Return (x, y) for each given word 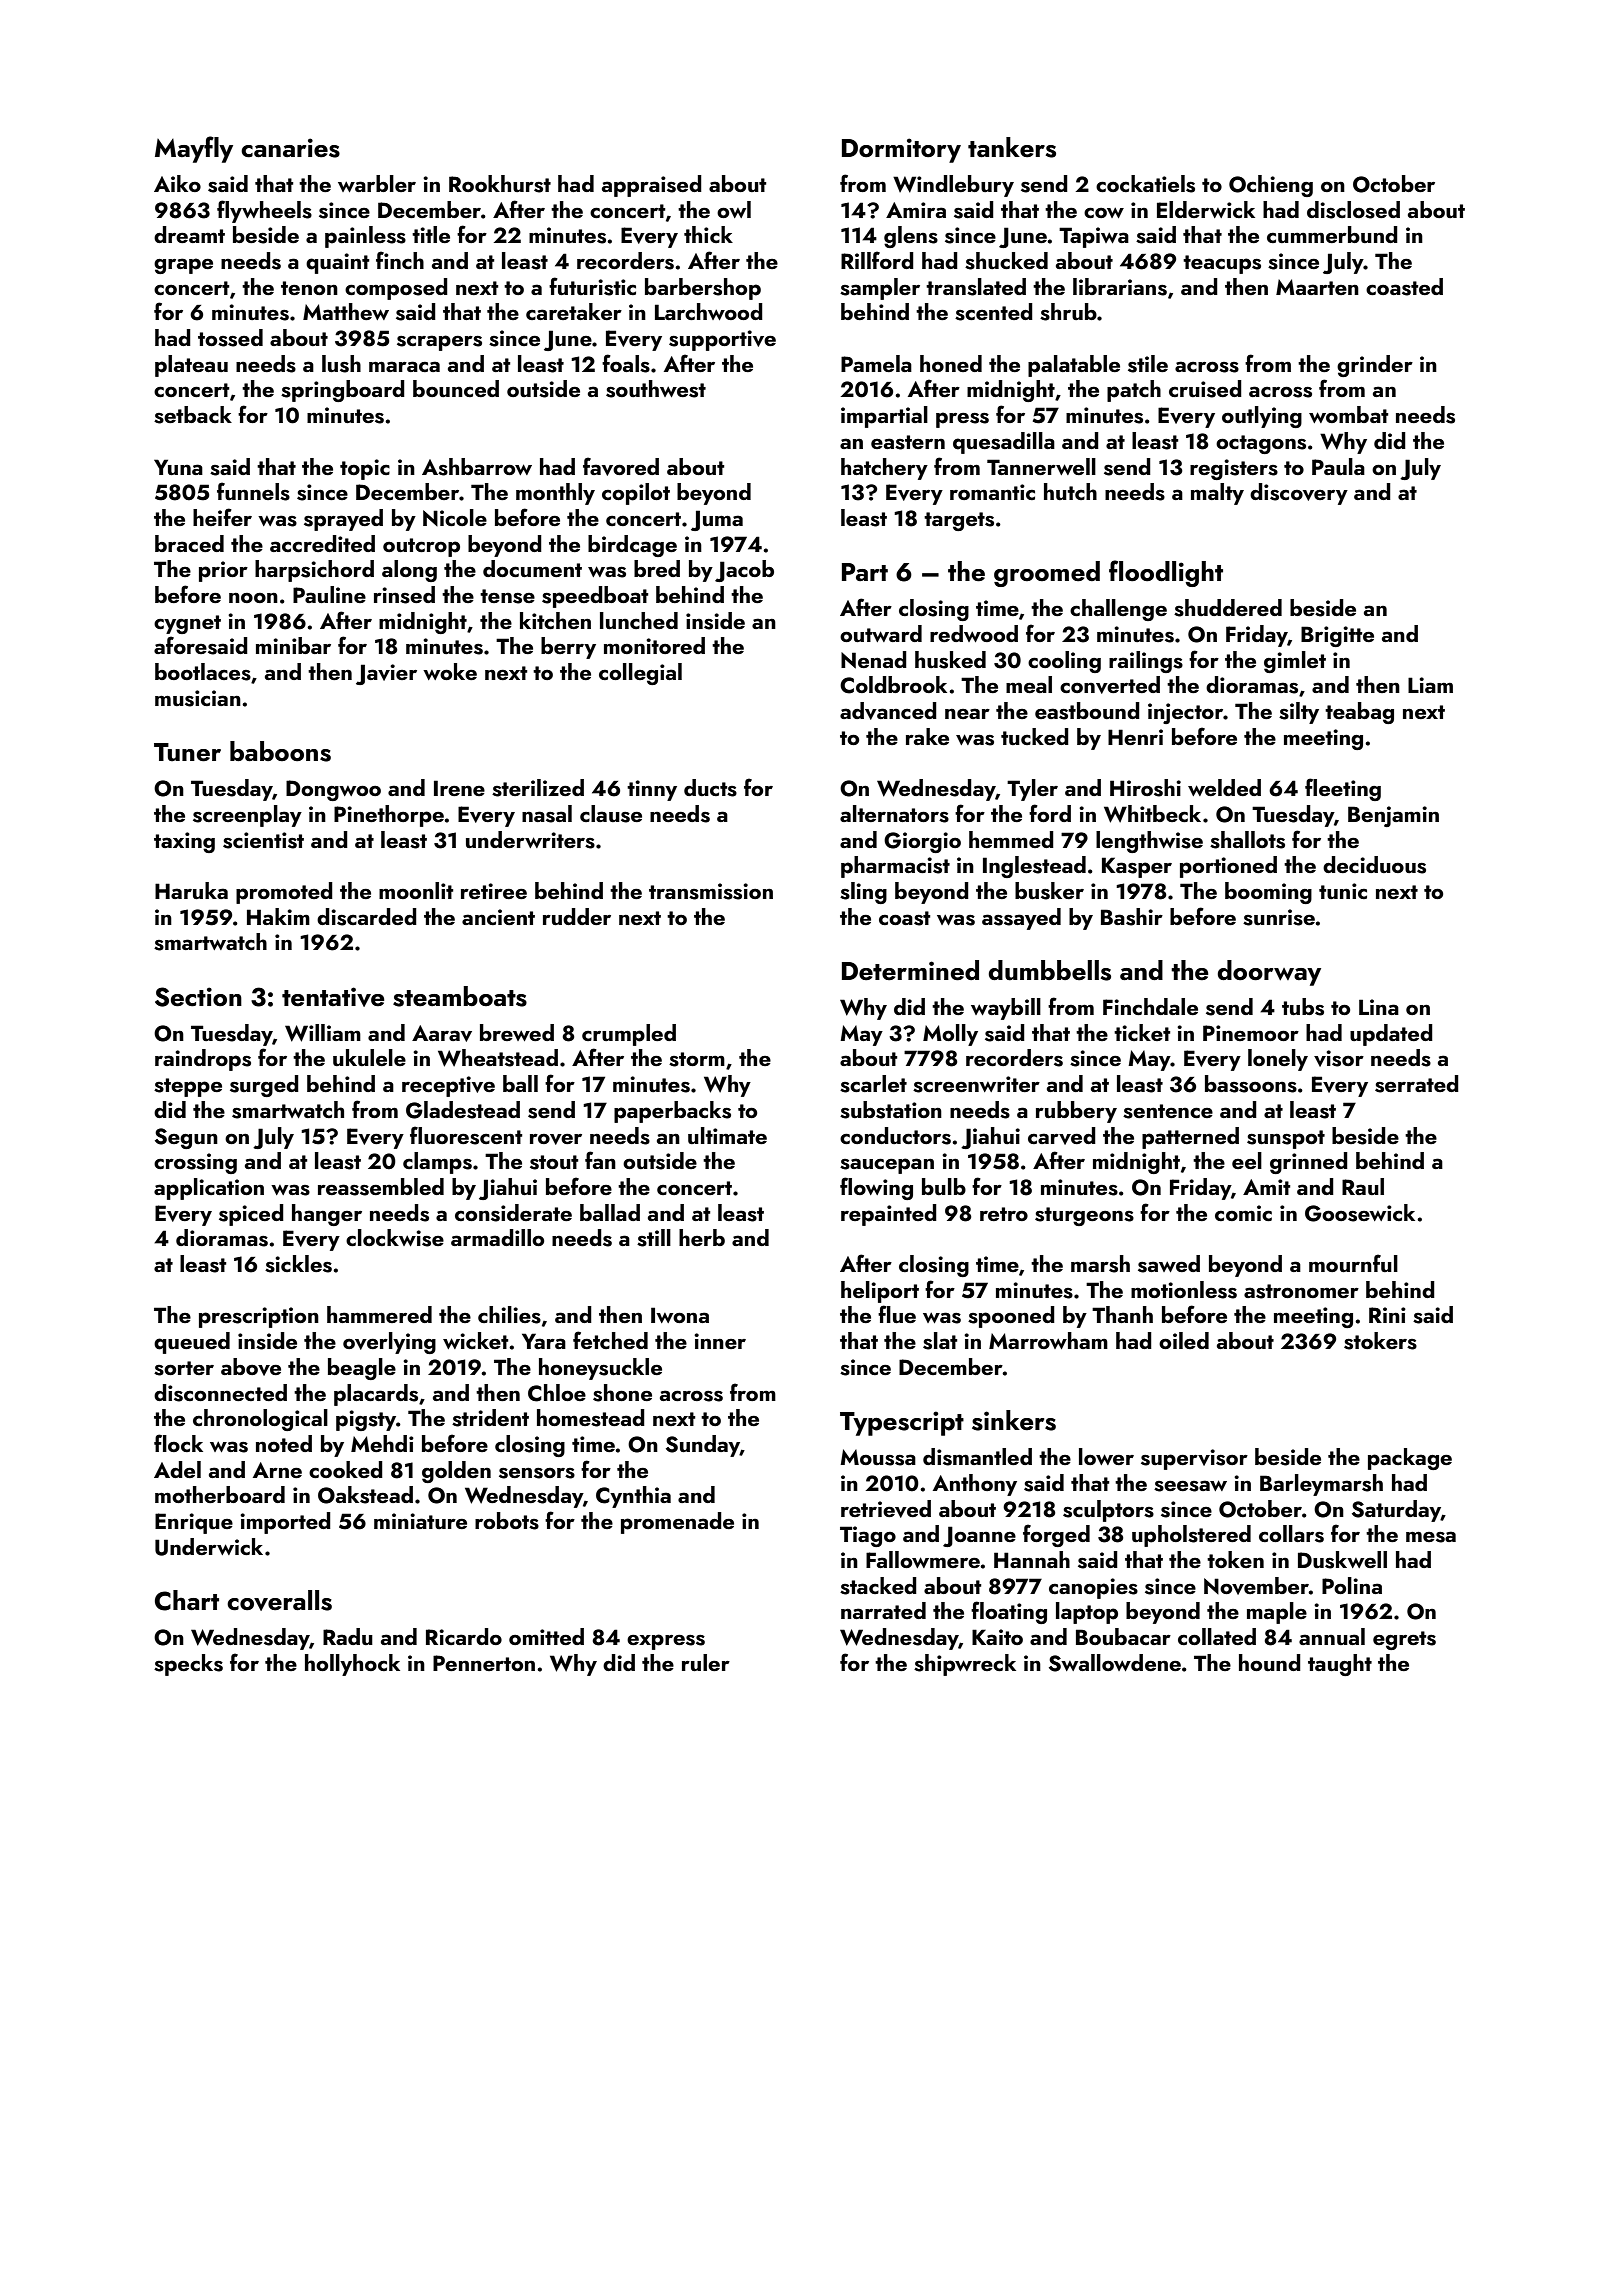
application (209, 1189)
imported (285, 1523)
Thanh (1122, 1314)
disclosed (1353, 210)
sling (863, 893)
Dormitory (901, 150)
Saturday (1396, 1511)
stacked (878, 1586)
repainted (889, 1215)
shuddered (1228, 608)
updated (1391, 1035)
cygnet (187, 624)
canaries (290, 148)
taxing (184, 842)
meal (1029, 684)
